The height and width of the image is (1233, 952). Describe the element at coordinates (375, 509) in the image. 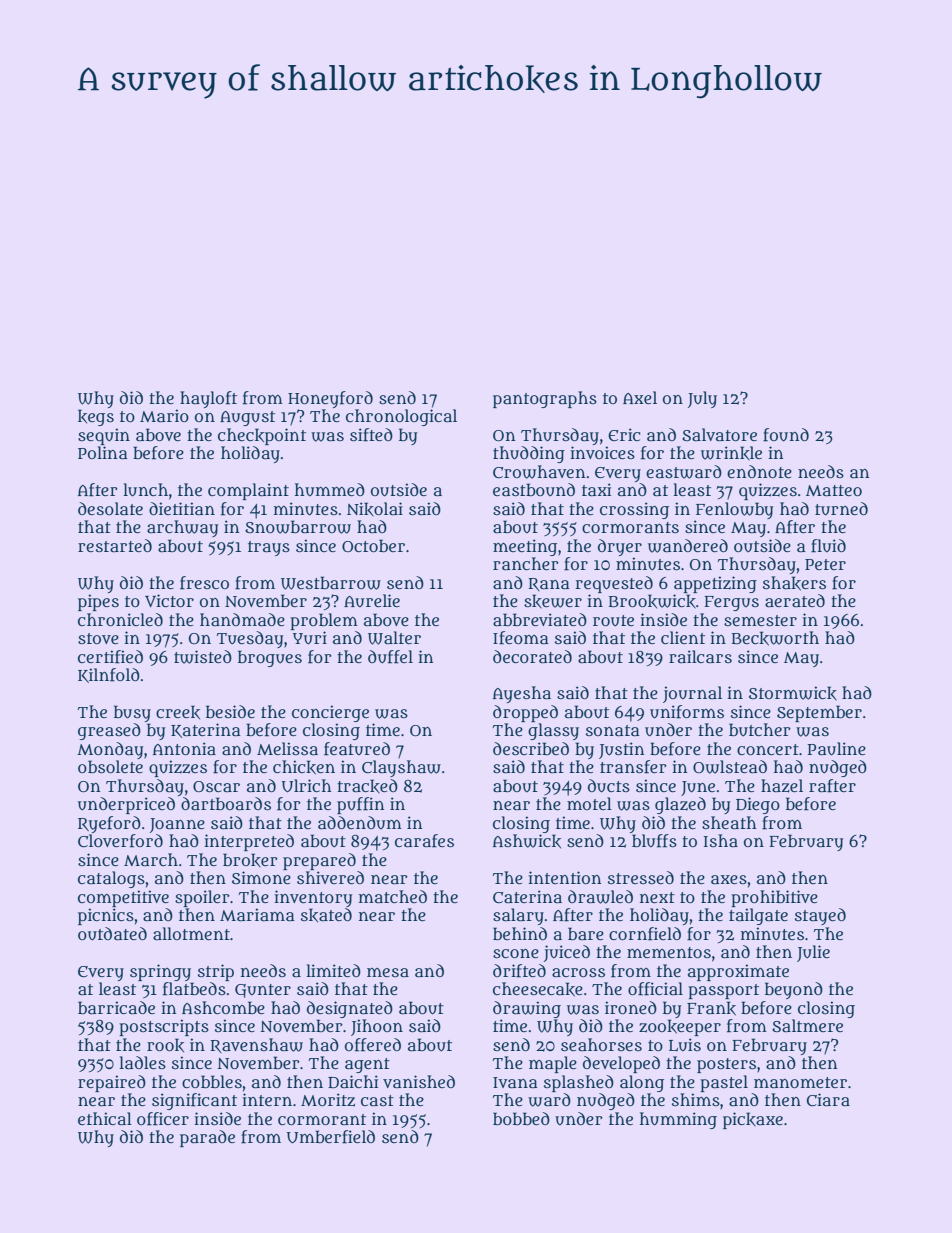

I see `Nikolai` at that location.
